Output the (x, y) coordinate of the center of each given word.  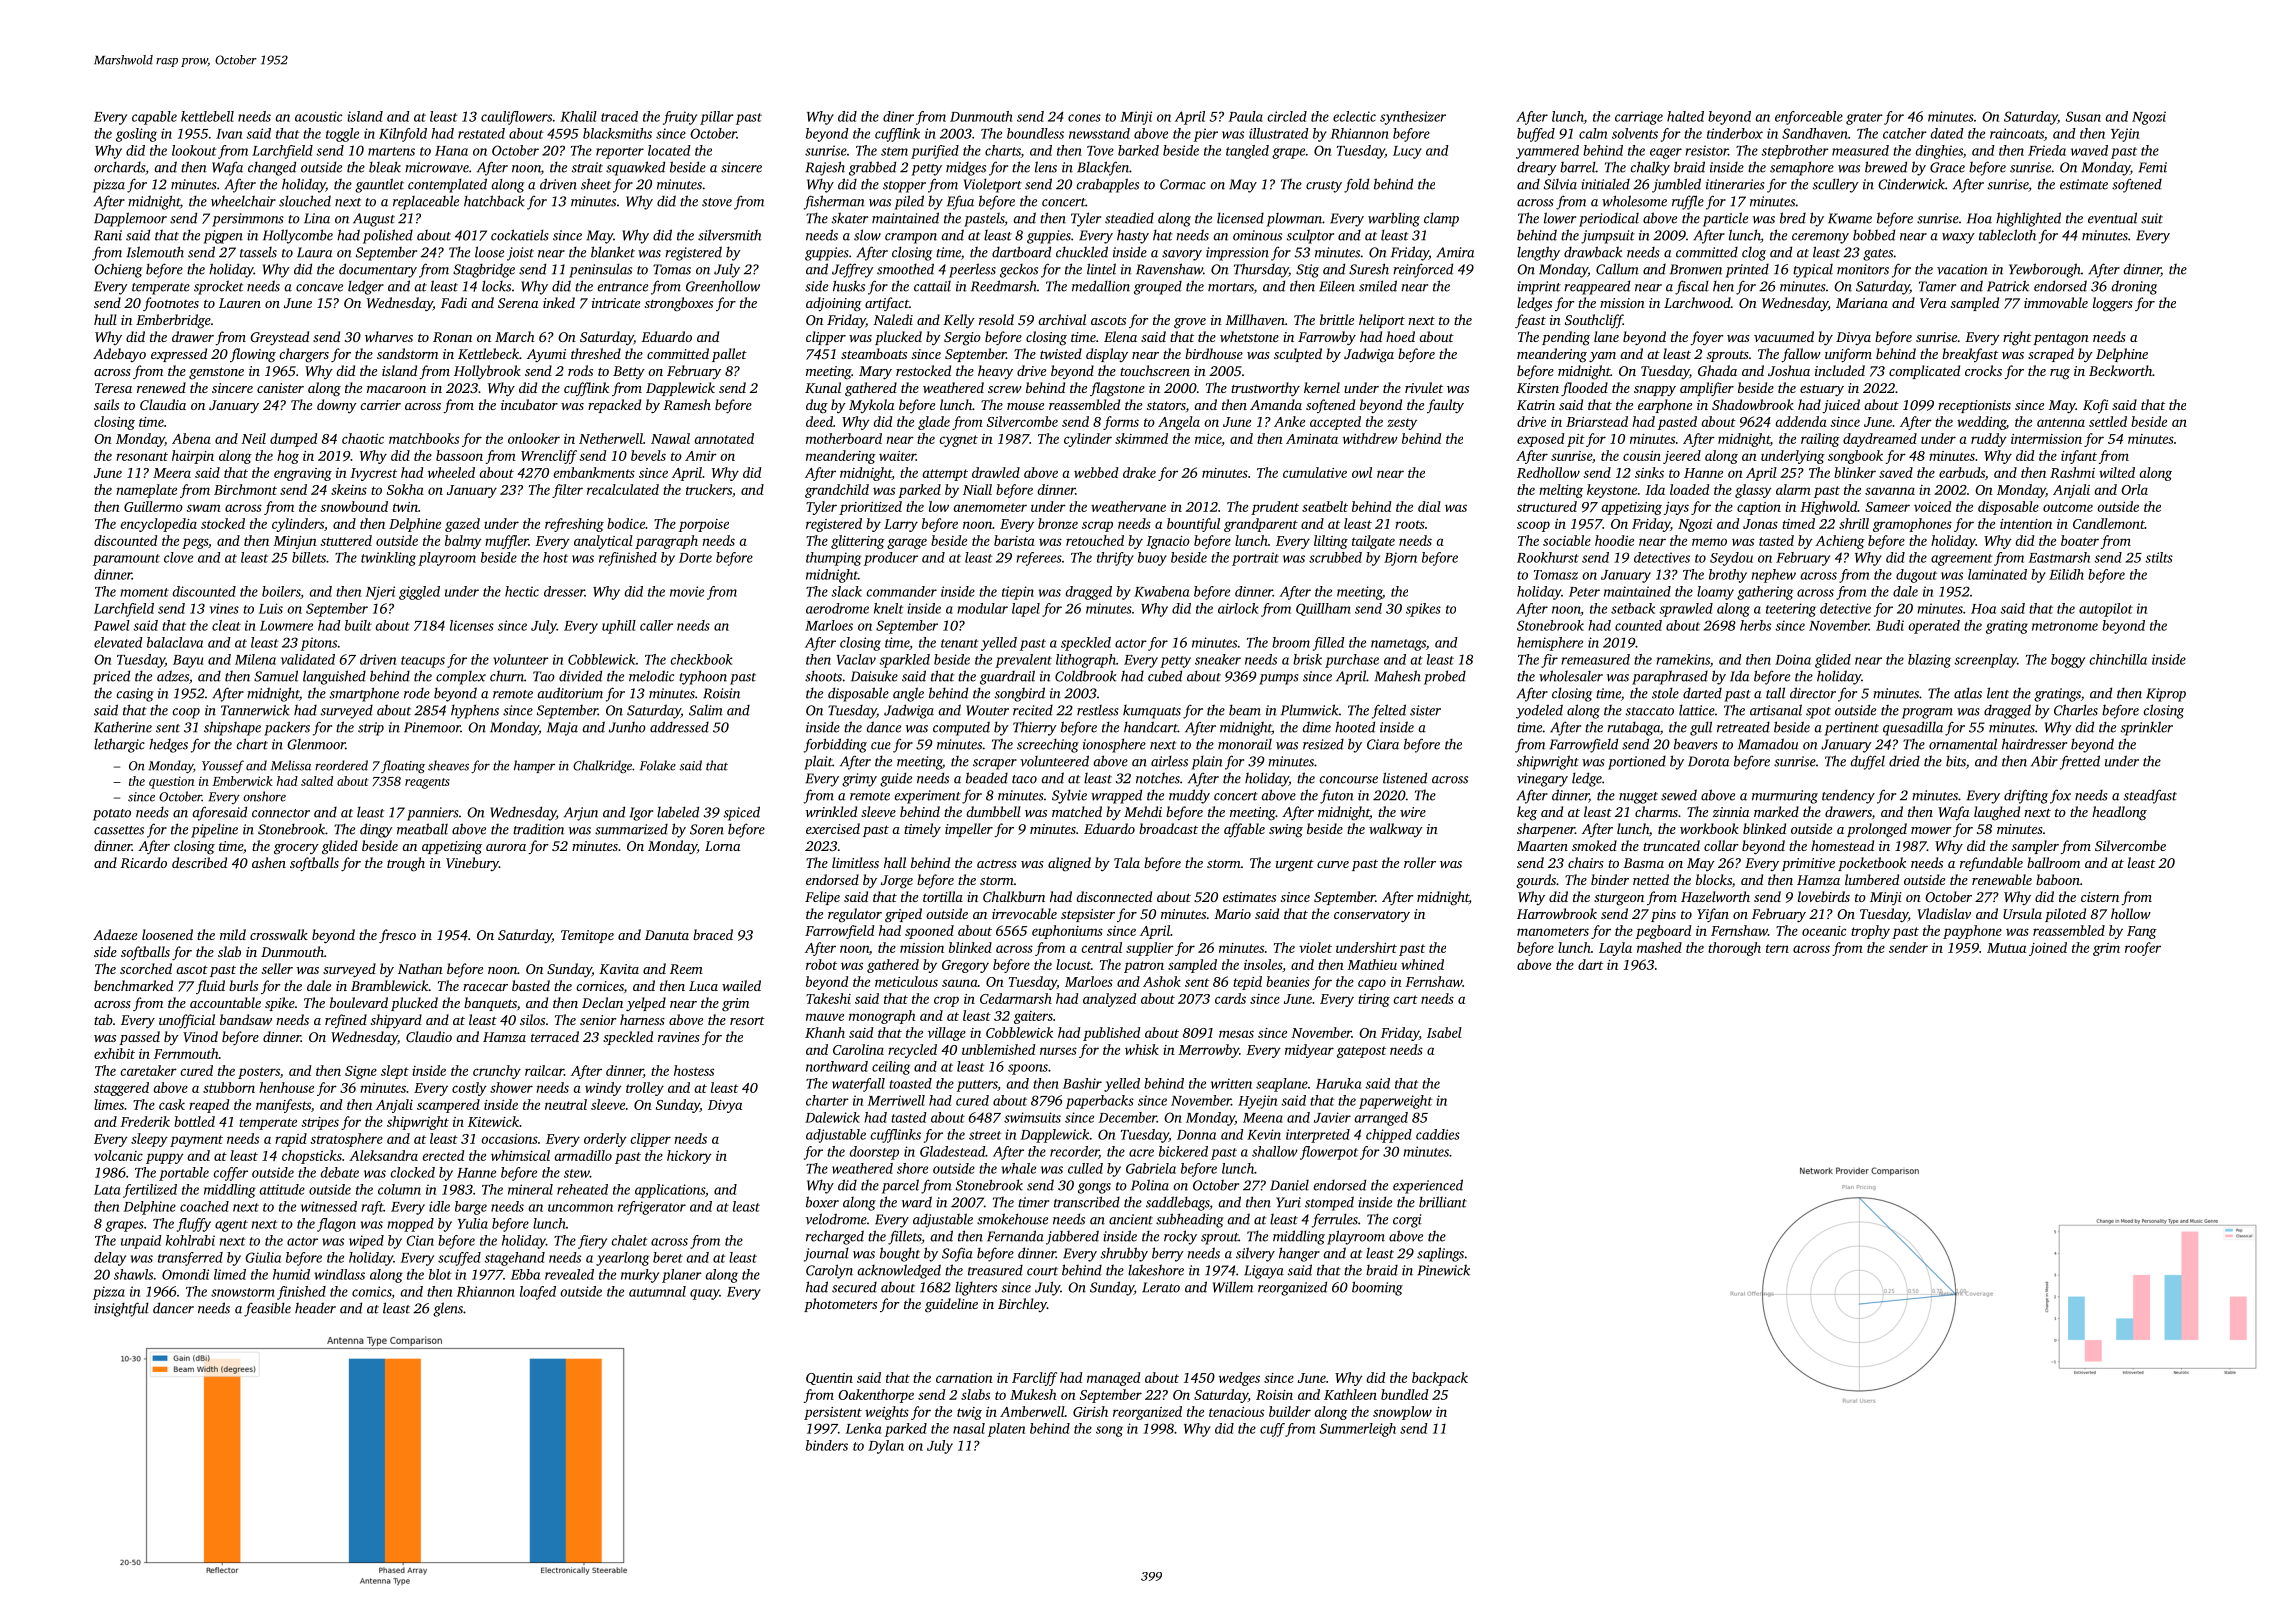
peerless (972, 270)
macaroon (396, 389)
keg (1527, 813)
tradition (538, 829)
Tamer (1937, 286)
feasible (267, 1309)
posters (259, 1073)
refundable (1991, 864)
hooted (1355, 727)
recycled (912, 1051)
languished (334, 677)
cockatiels (520, 235)
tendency (1848, 796)
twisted (1061, 353)
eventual (2112, 218)
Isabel (1444, 1032)
